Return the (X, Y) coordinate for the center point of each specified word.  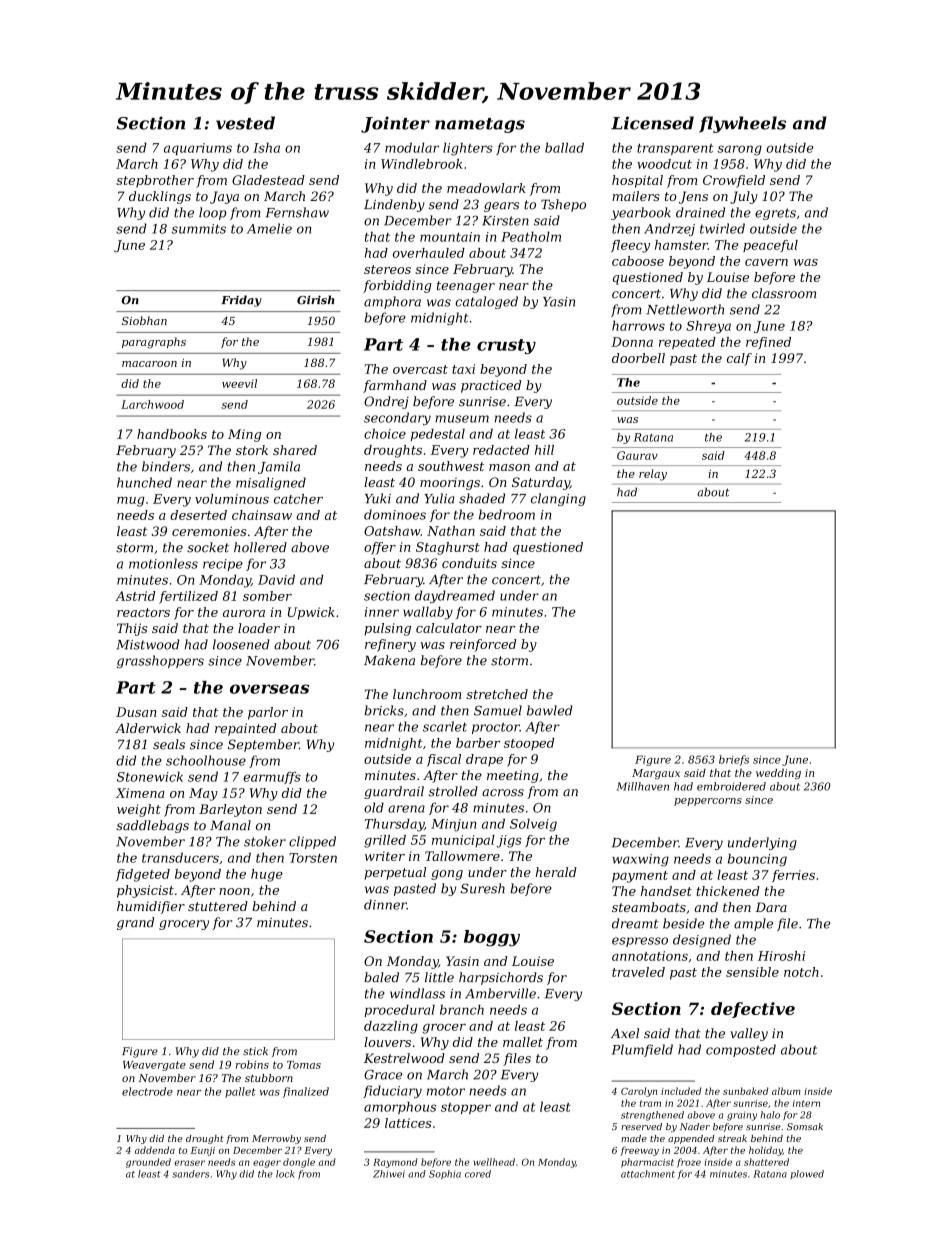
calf (739, 359)
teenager (466, 287)
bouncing (757, 860)
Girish (315, 300)
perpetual (395, 873)
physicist (145, 891)
